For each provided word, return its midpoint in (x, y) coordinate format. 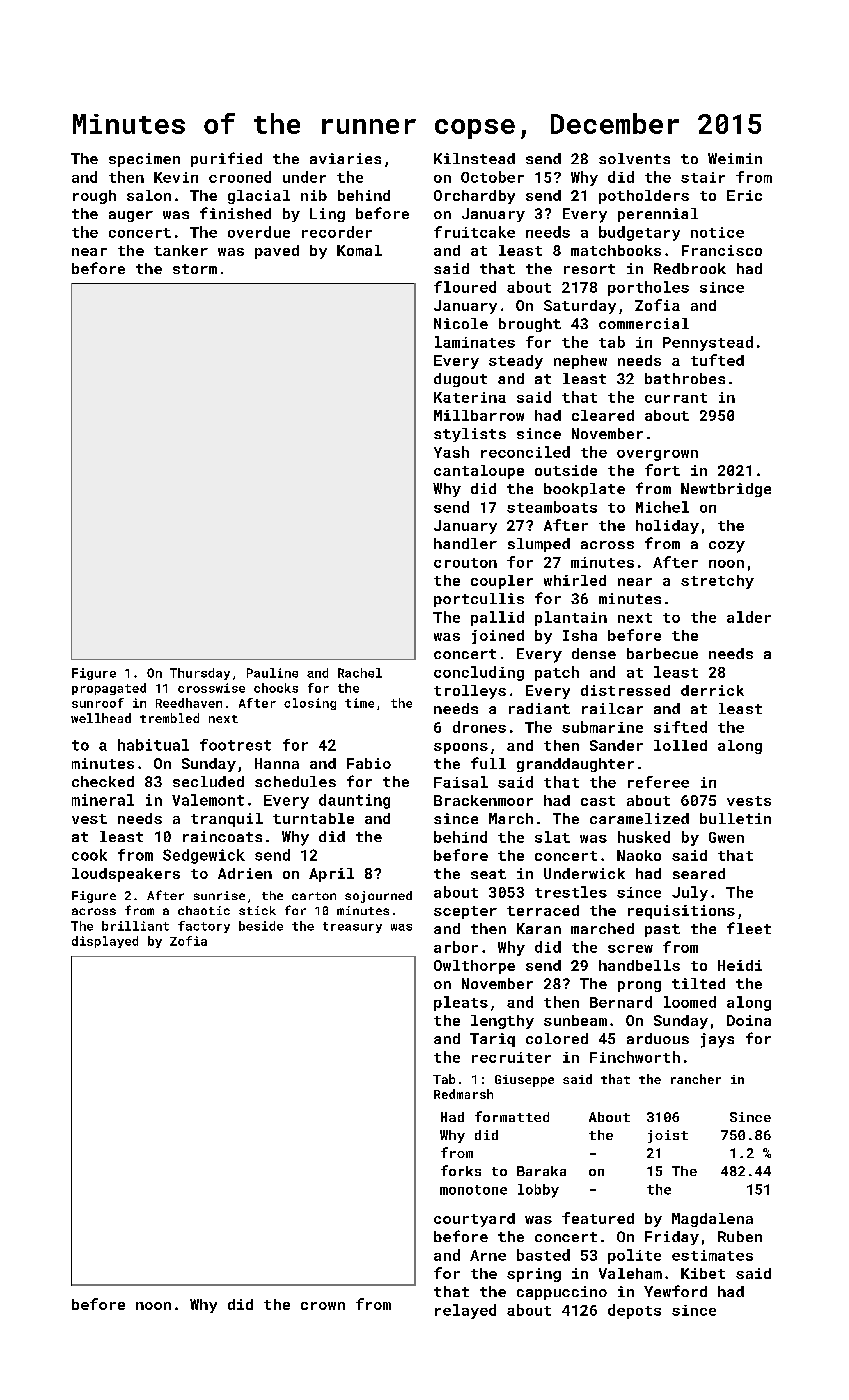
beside (261, 926)
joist (668, 1136)
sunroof (98, 703)
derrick (712, 690)
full (488, 763)
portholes (648, 288)
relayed (465, 1311)
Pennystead (708, 343)
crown (323, 1306)
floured (465, 287)
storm (195, 269)
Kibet (703, 1273)
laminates (475, 342)
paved (277, 252)
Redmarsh (463, 1094)
